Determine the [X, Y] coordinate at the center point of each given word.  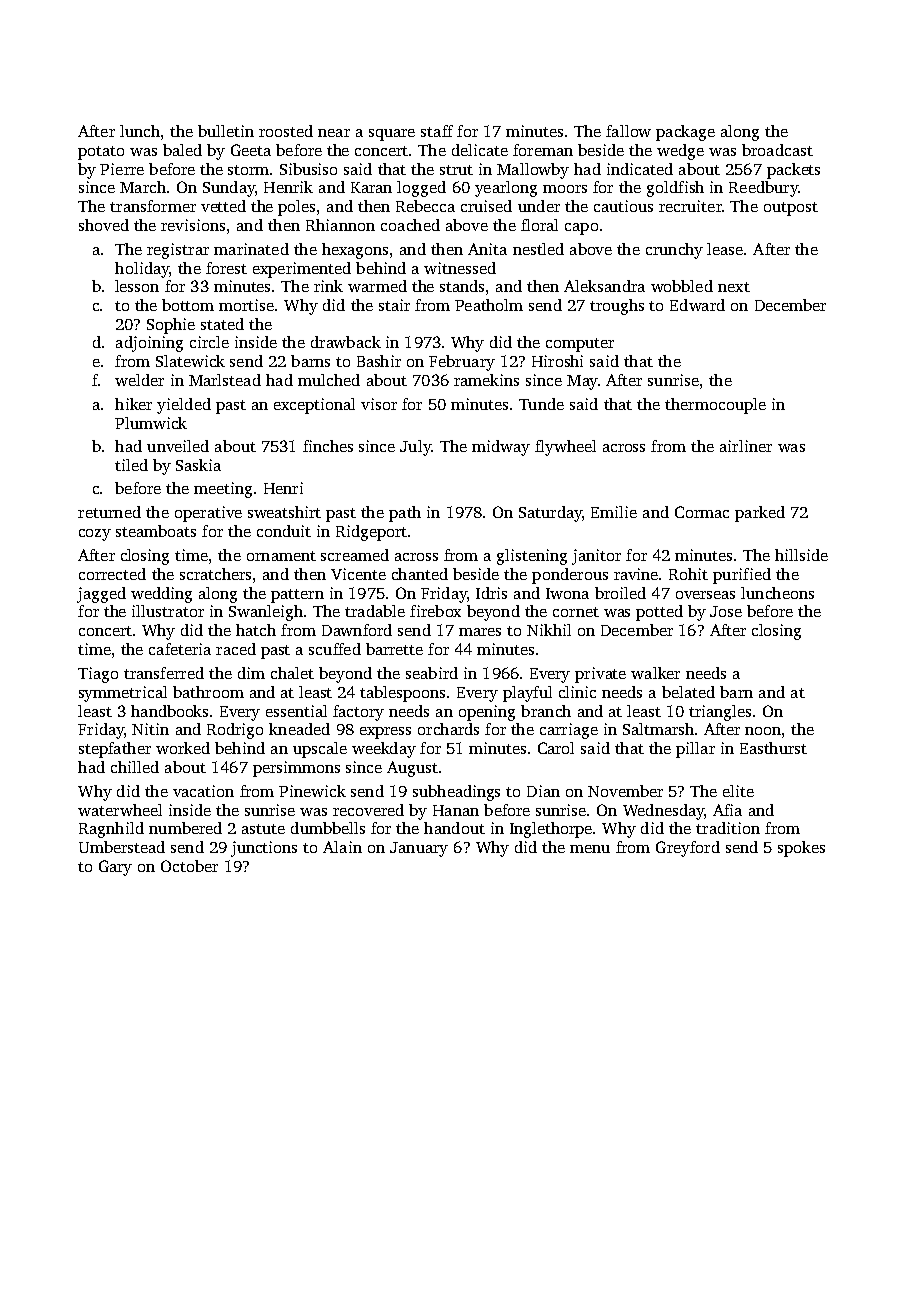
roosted [286, 131]
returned [109, 512]
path [405, 514]
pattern [297, 596]
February [462, 363]
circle [209, 342]
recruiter [690, 206]
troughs [617, 307]
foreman [543, 150]
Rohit [688, 574]
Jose [726, 611]
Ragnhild [111, 830]
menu [590, 849]
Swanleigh [266, 613]
